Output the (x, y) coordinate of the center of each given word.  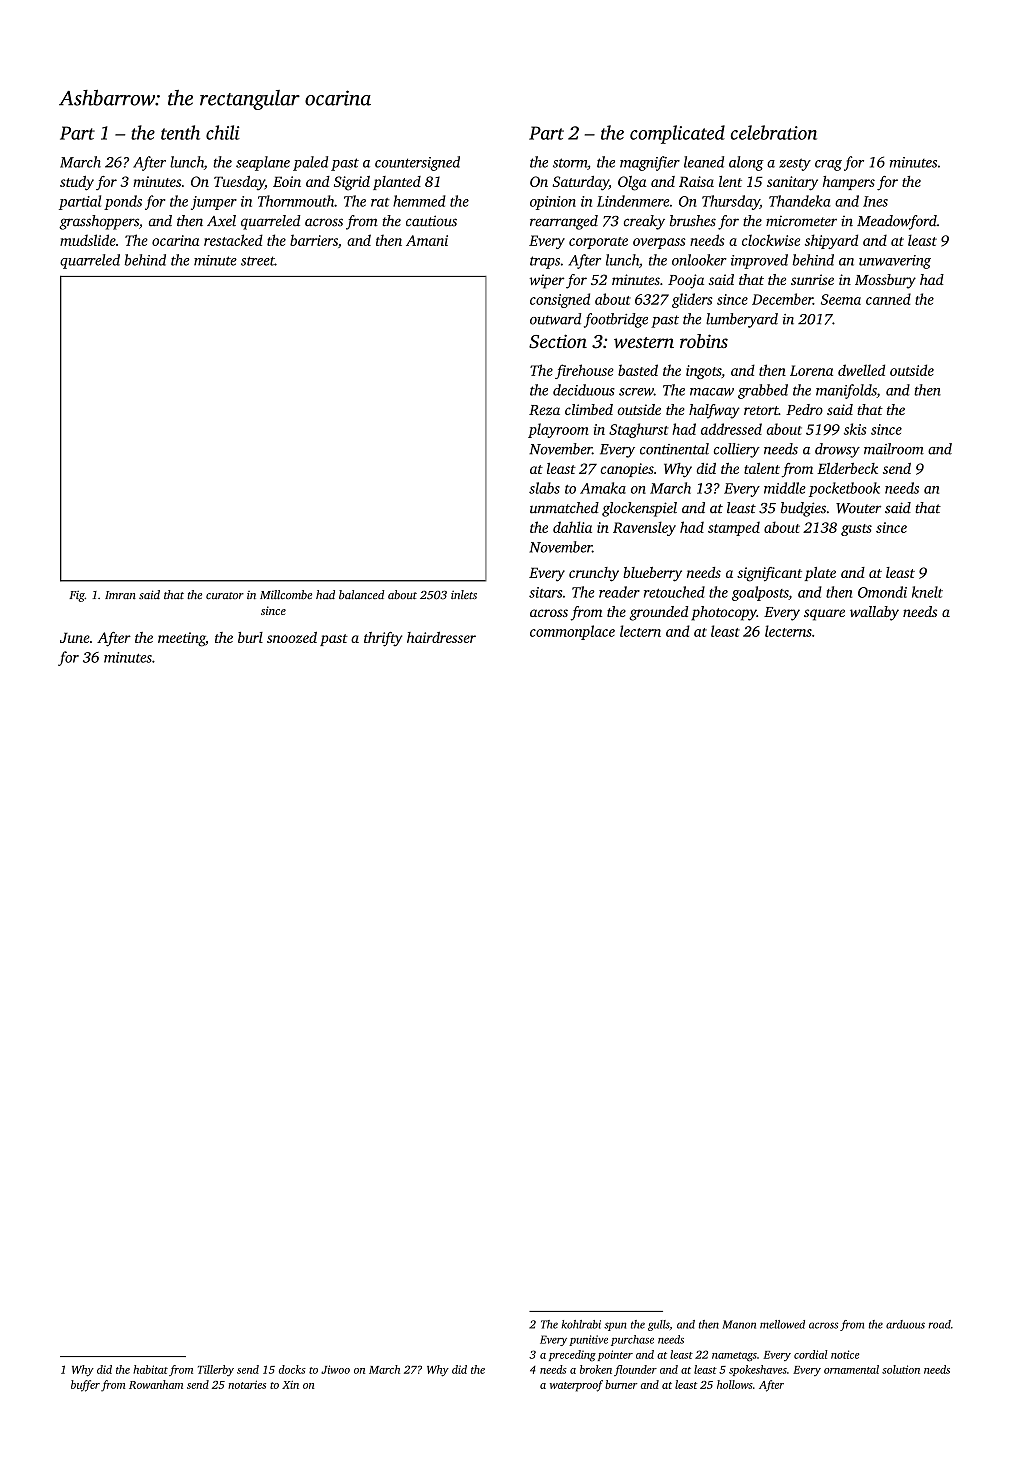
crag (828, 165)
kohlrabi (581, 1324)
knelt (927, 592)
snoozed (292, 637)
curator (225, 595)
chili (223, 132)
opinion (553, 203)
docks (292, 1369)
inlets (464, 594)
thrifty (383, 639)
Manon (739, 1324)
